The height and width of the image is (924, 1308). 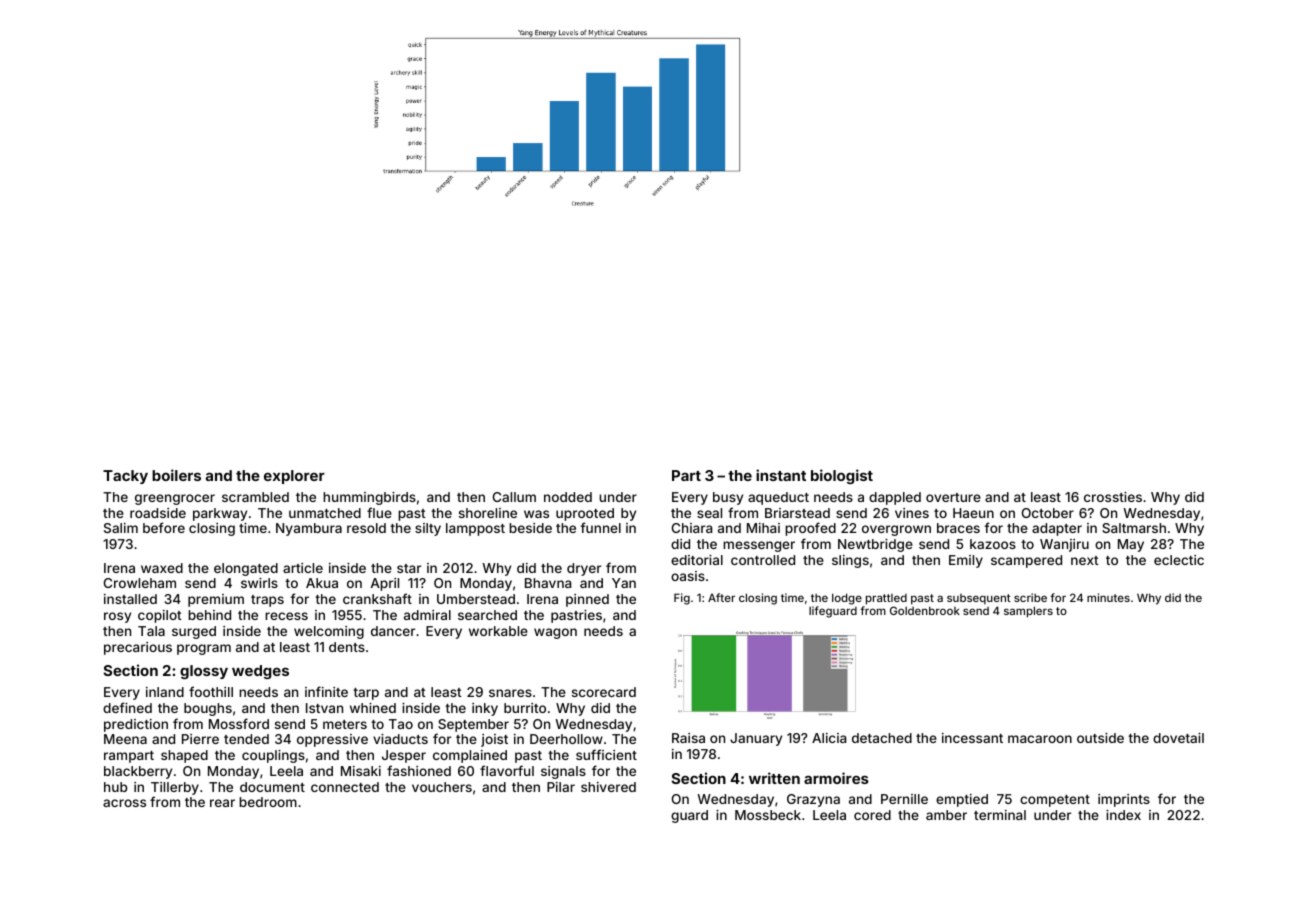 I want to click on boilers, so click(x=176, y=475).
